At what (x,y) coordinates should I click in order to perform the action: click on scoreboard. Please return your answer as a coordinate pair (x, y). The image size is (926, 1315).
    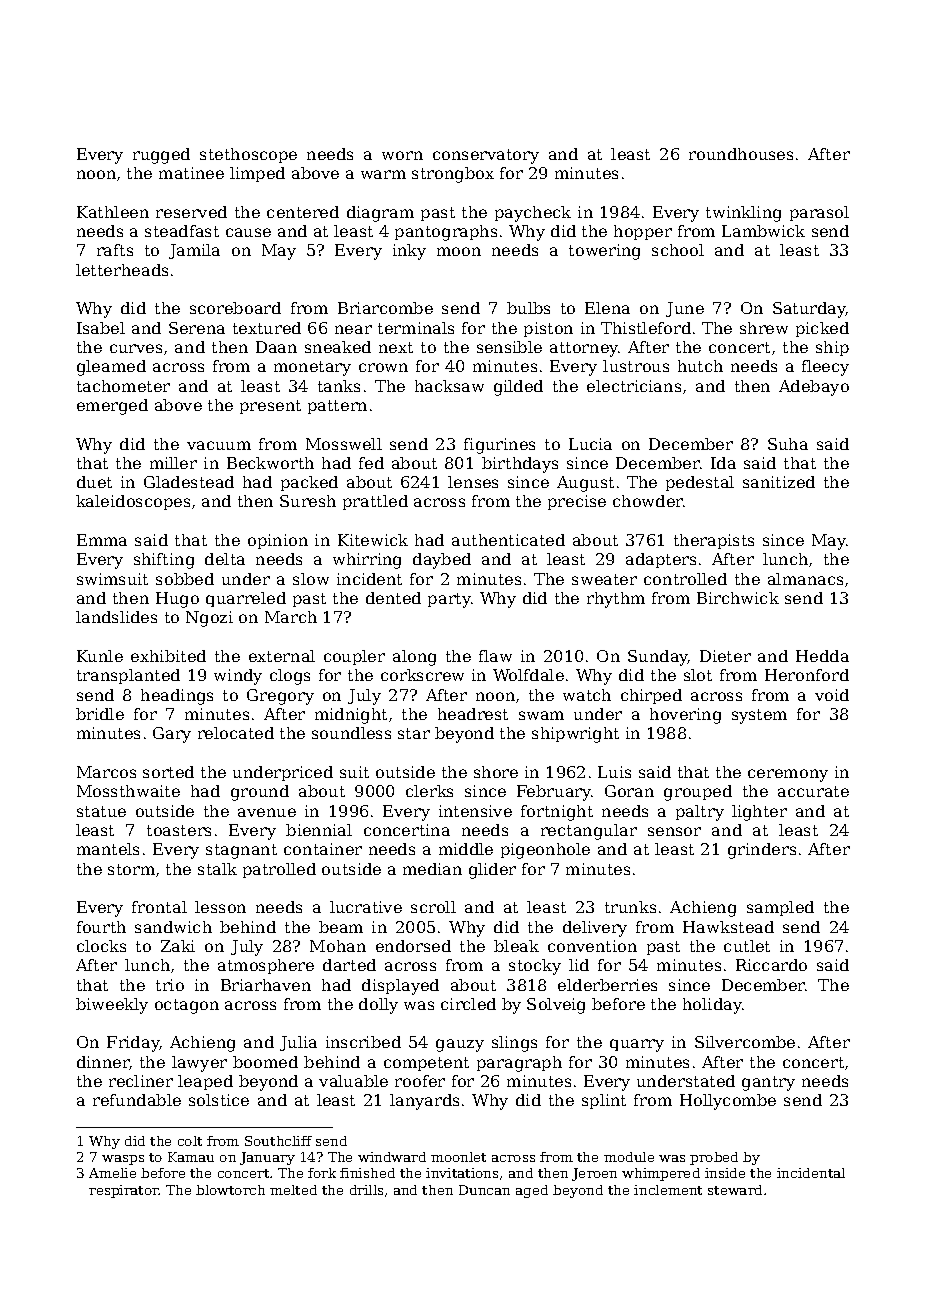
    Looking at the image, I should click on (235, 308).
